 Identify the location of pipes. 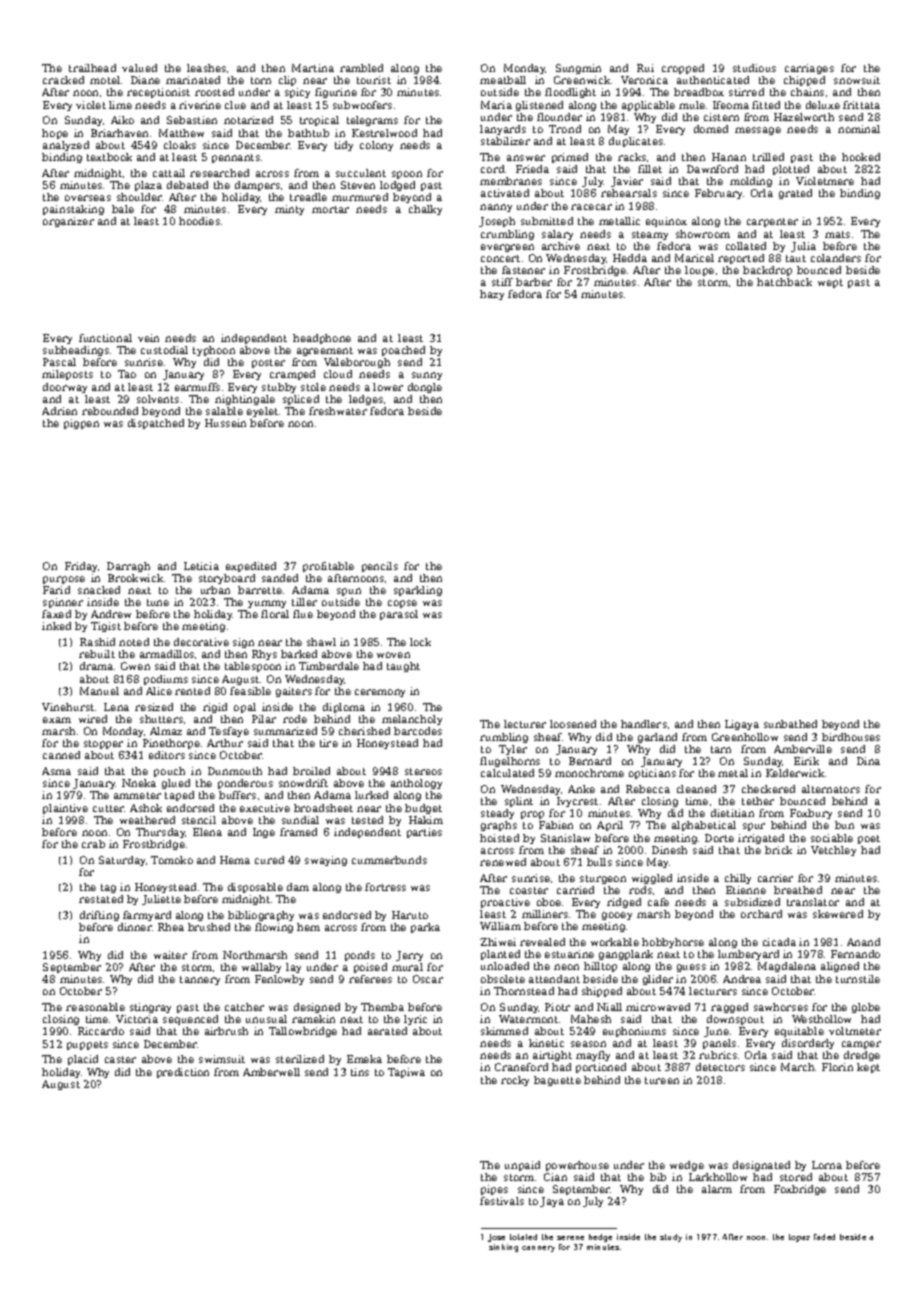
(494, 1190).
